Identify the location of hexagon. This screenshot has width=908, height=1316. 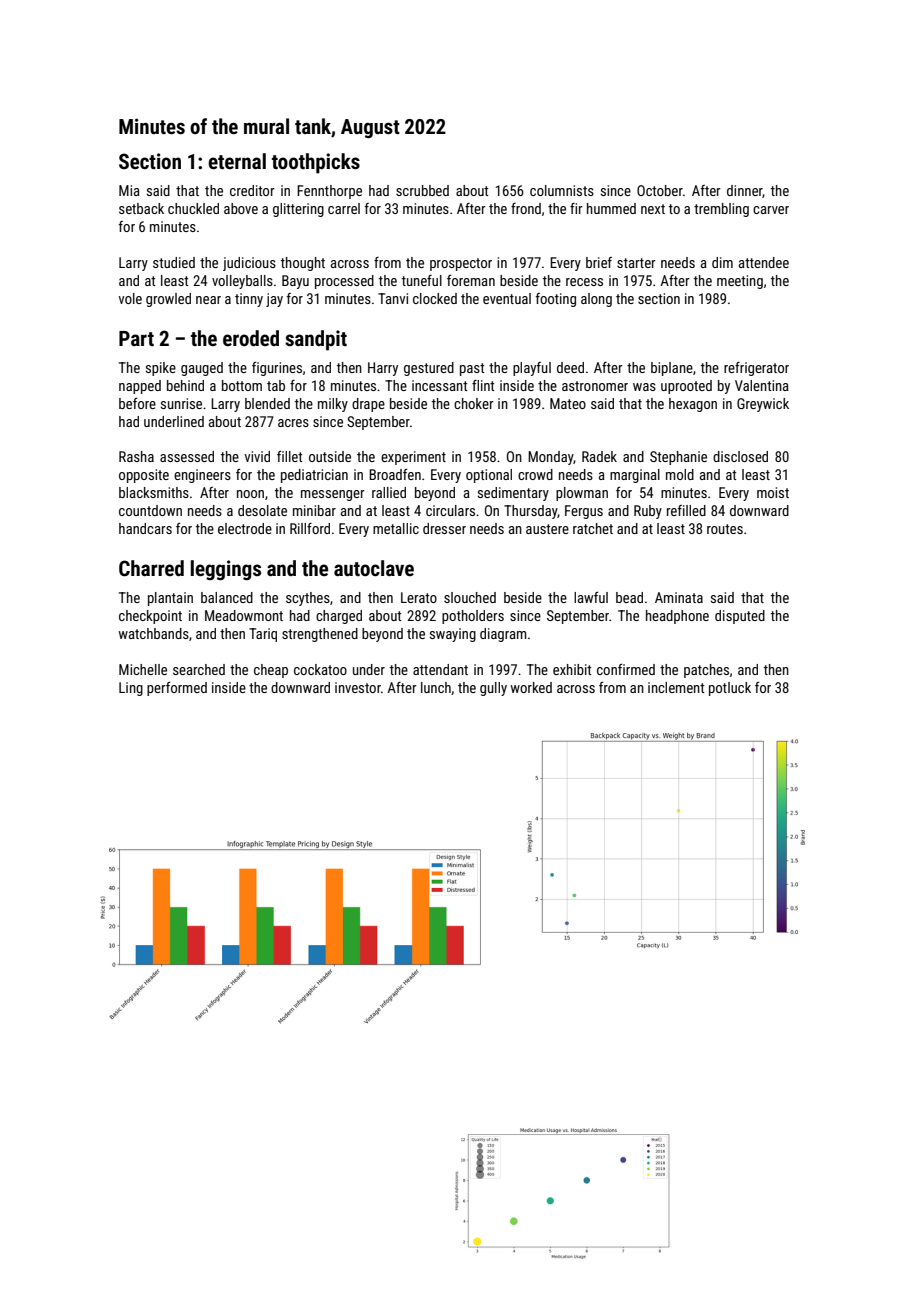
(693, 405).
